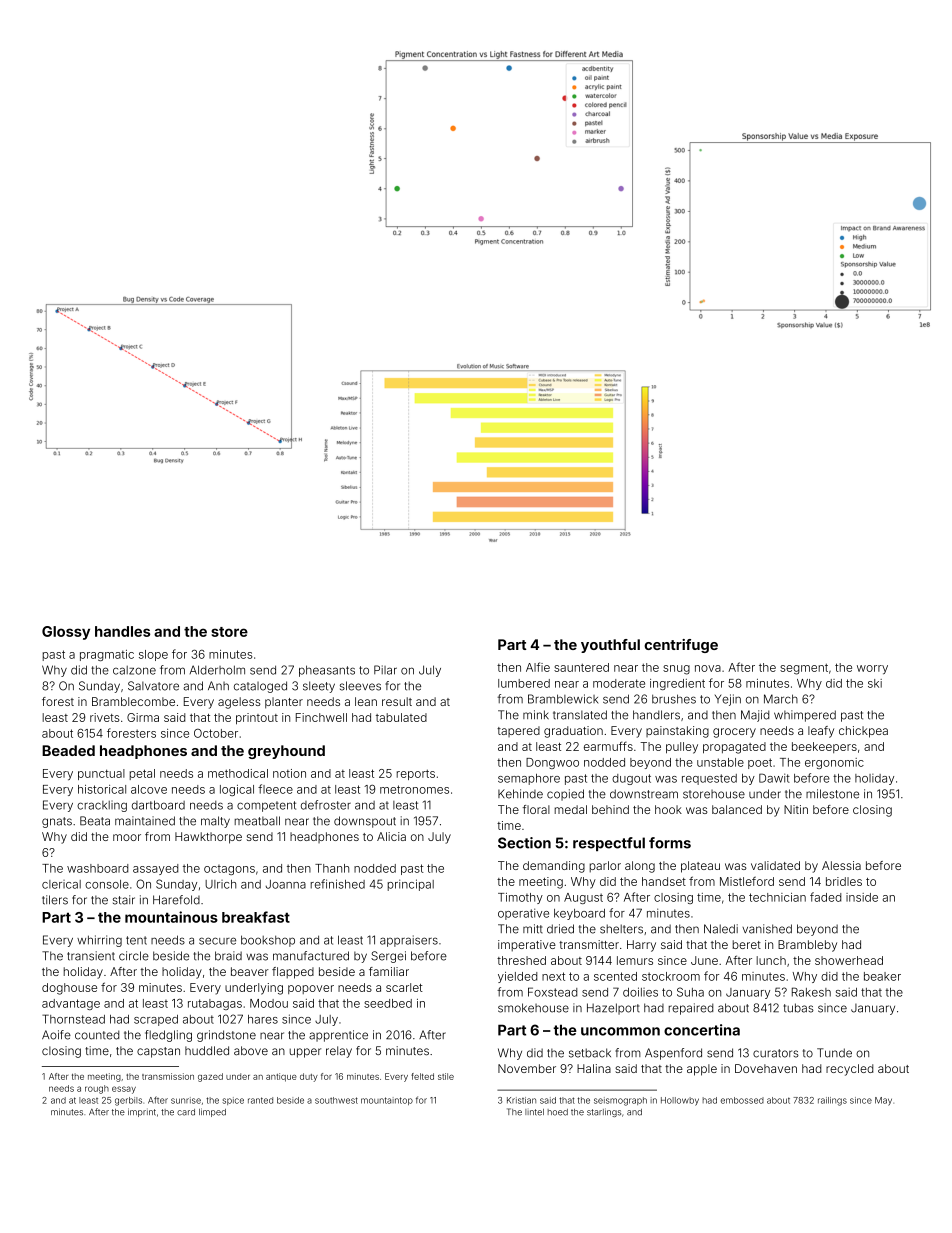 The image size is (952, 1233). I want to click on Nitin, so click(796, 809).
